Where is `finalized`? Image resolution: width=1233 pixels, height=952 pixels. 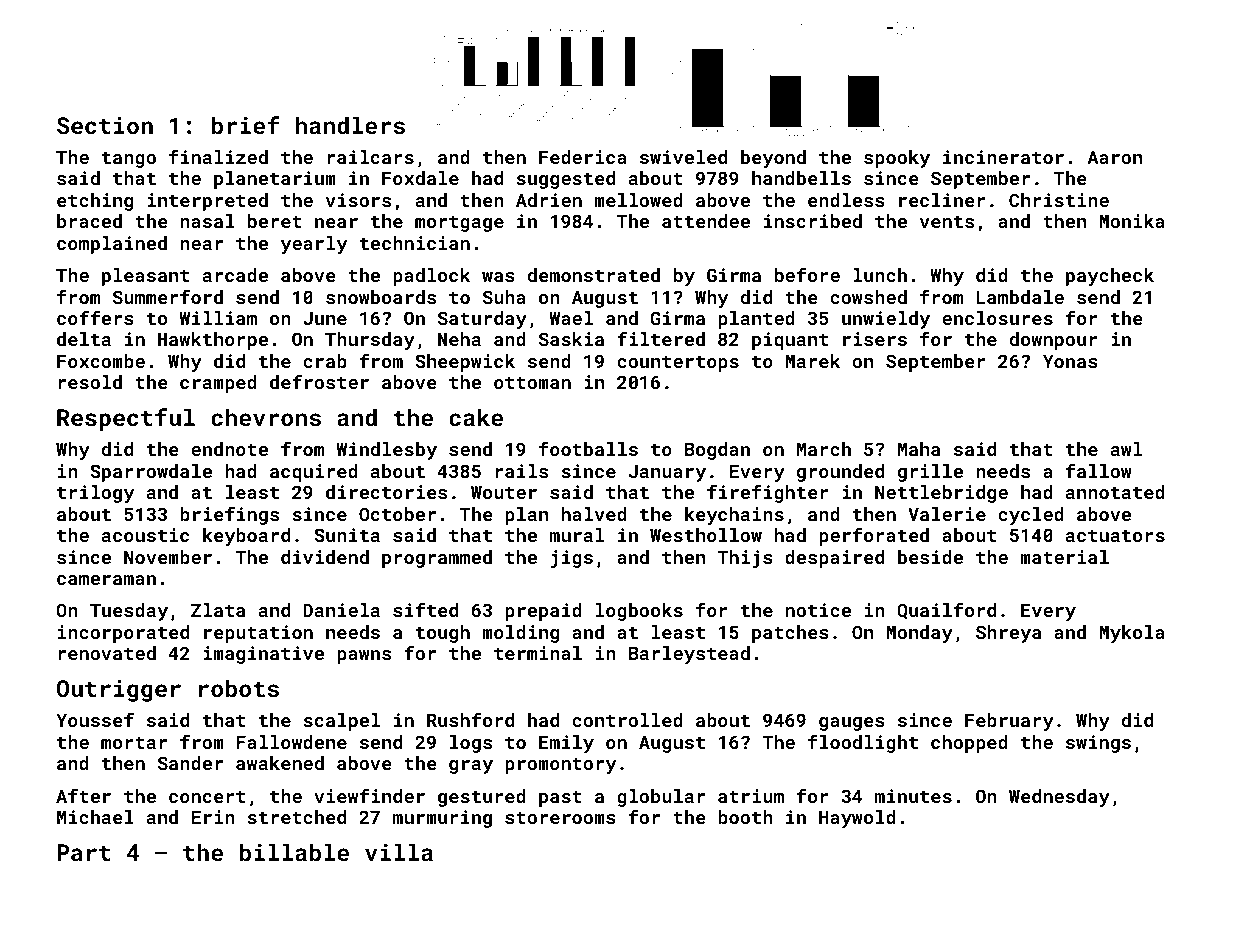 finalized is located at coordinates (218, 156).
